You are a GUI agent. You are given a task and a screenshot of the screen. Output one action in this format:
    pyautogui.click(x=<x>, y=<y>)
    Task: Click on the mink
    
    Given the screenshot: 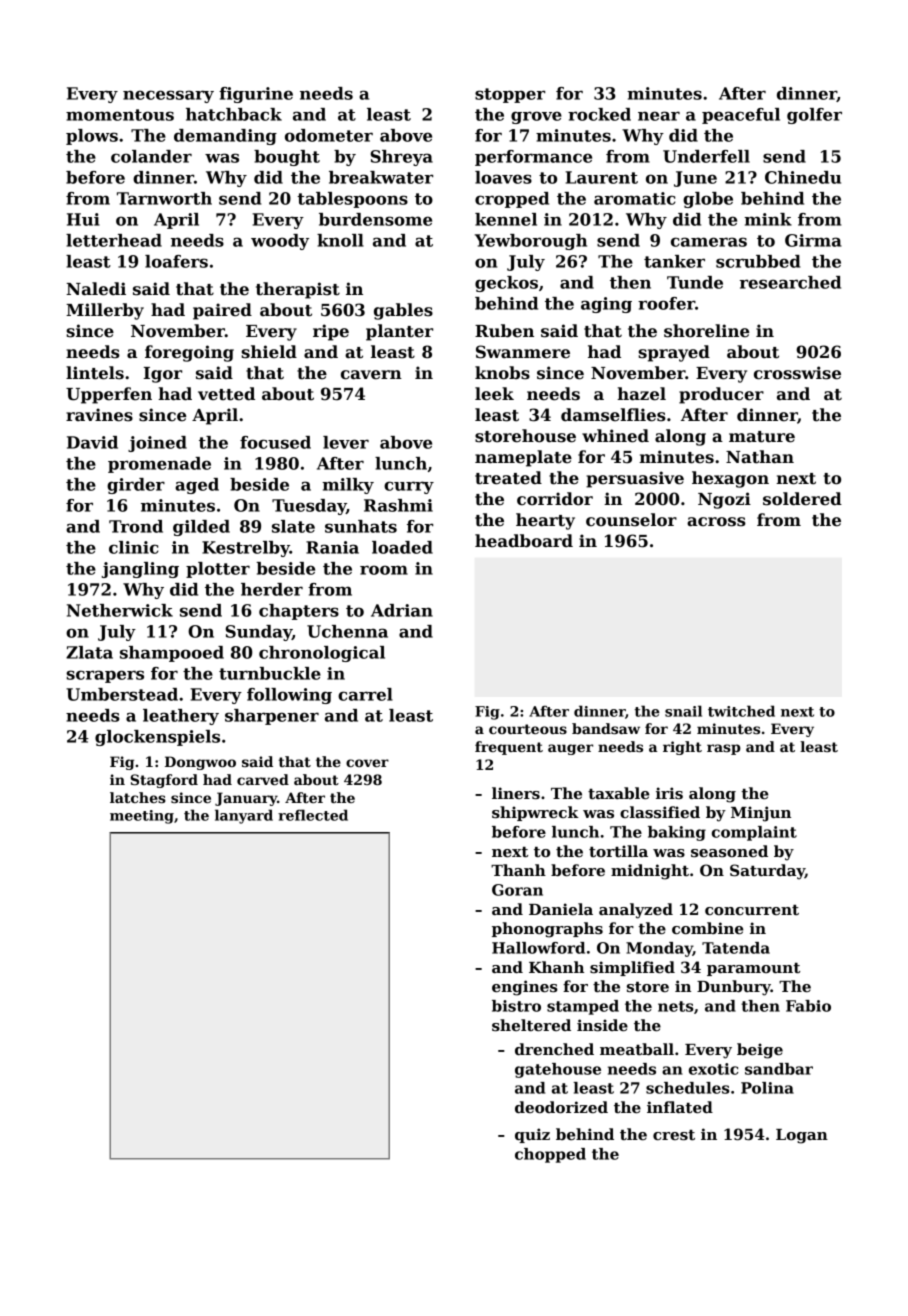 What is the action you would take?
    pyautogui.click(x=768, y=219)
